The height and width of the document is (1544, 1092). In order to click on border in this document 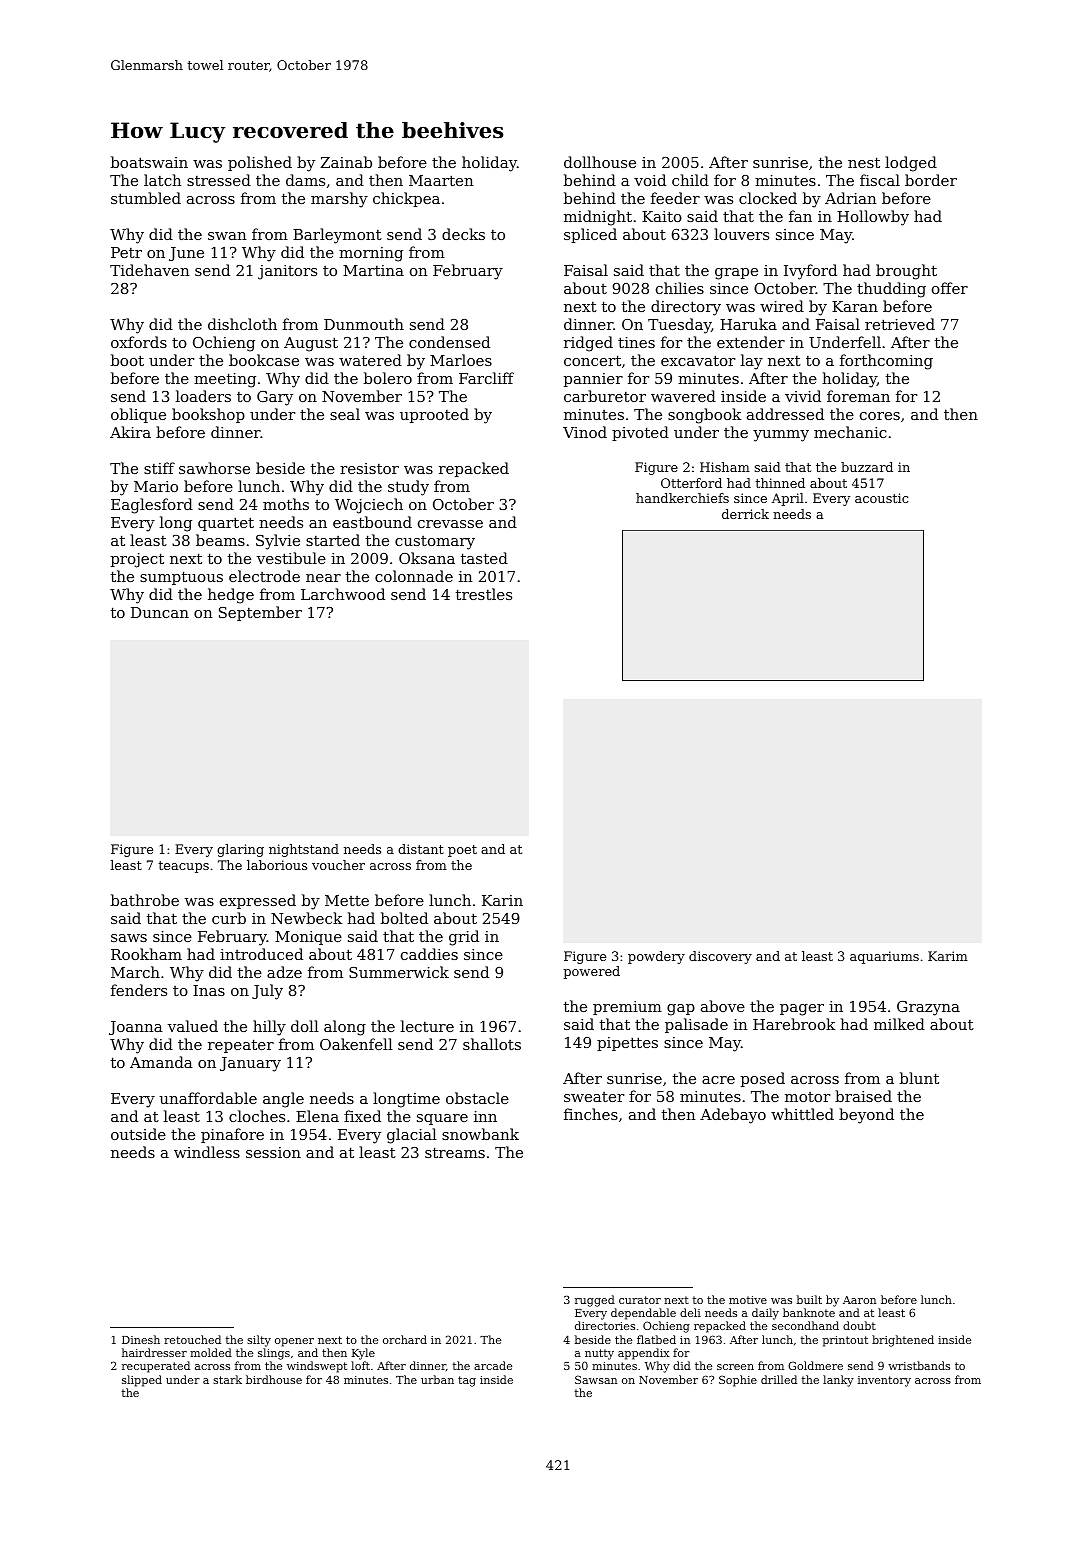, I will do `click(931, 180)`.
